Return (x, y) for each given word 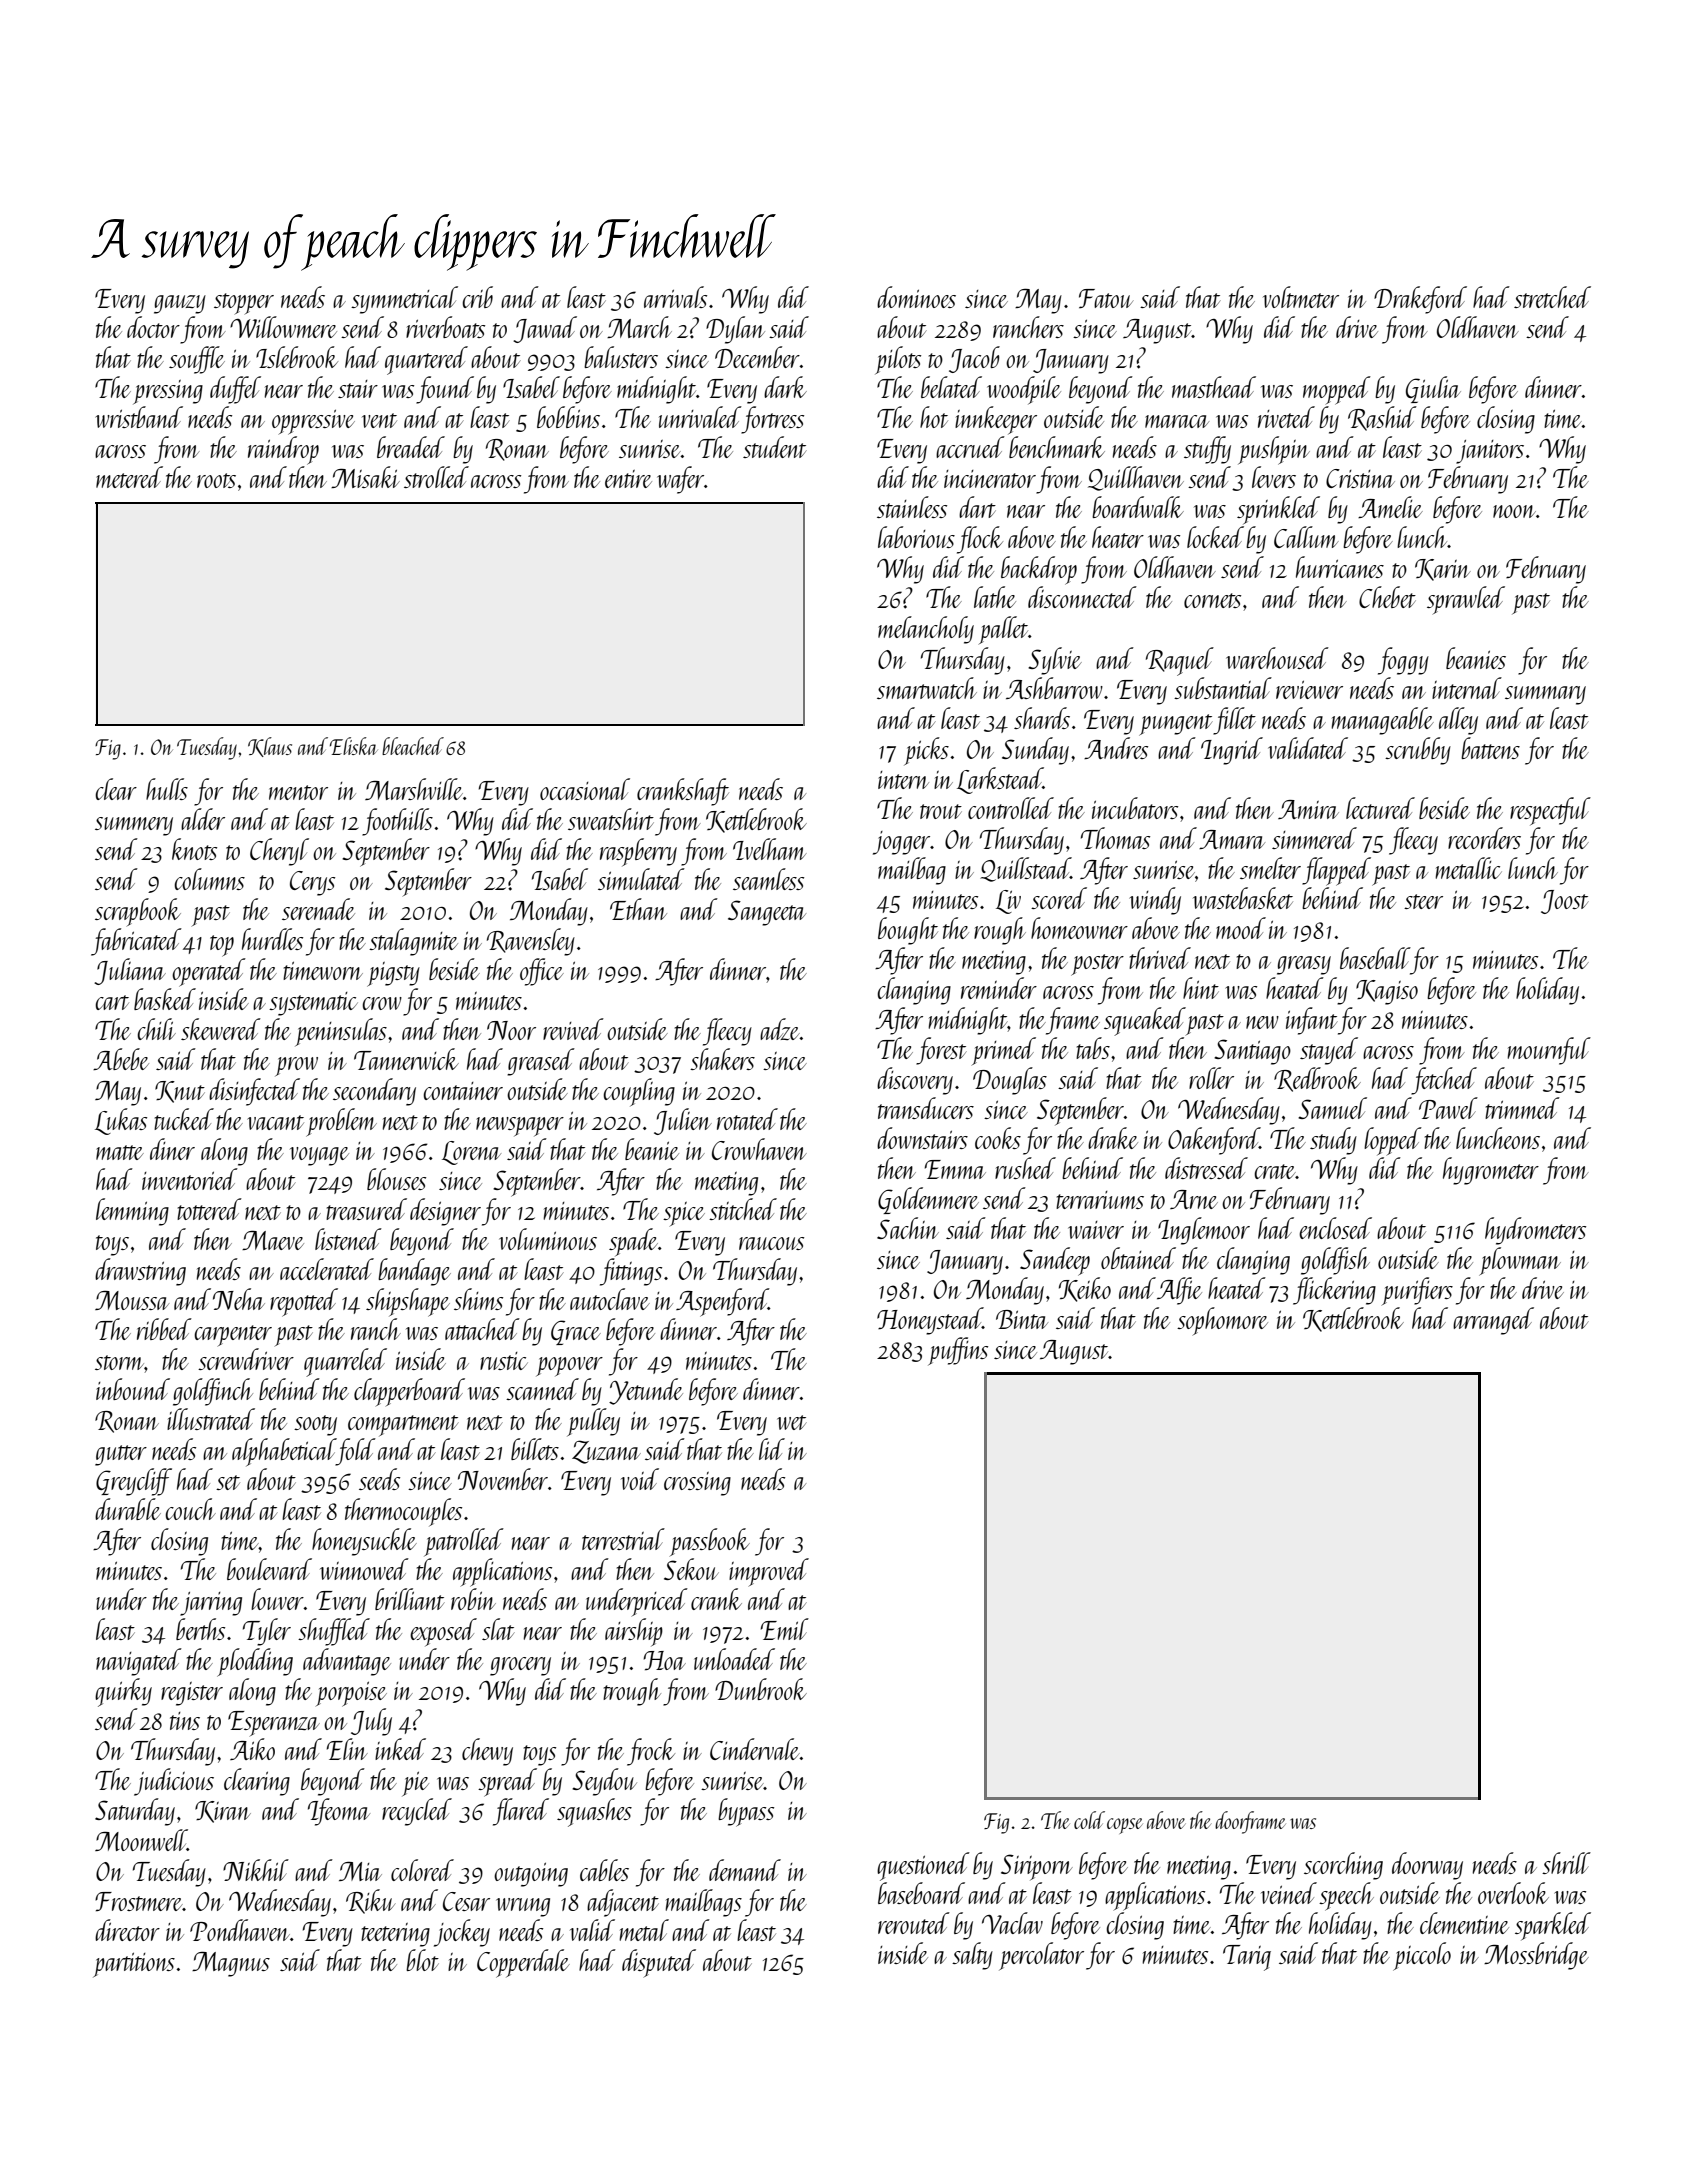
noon (1514, 511)
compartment (403, 1426)
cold (1089, 1820)
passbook (709, 1542)
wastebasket (1243, 898)
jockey (462, 1933)
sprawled (1466, 600)
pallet (1003, 630)
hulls (167, 789)
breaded (411, 447)
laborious (916, 537)
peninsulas (341, 1032)
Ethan (638, 909)
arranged (1493, 1321)
